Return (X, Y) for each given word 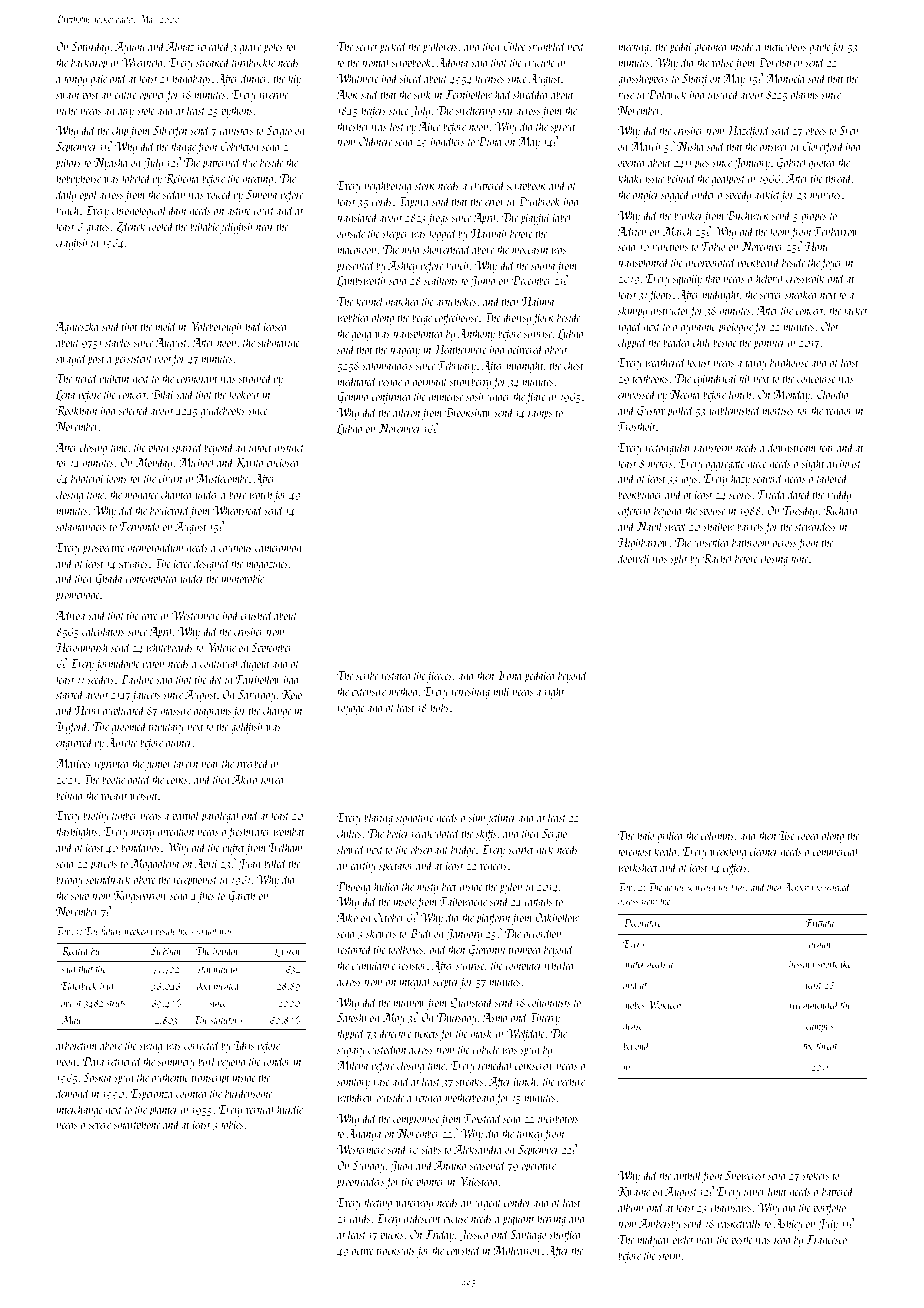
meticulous (785, 46)
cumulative (374, 965)
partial (186, 816)
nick (545, 849)
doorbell (634, 558)
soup (80, 898)
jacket (854, 311)
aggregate (725, 466)
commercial (836, 851)
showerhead (447, 249)
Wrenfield (143, 63)
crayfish (71, 243)
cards (359, 1218)
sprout (563, 129)
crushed (257, 615)
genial (820, 945)
